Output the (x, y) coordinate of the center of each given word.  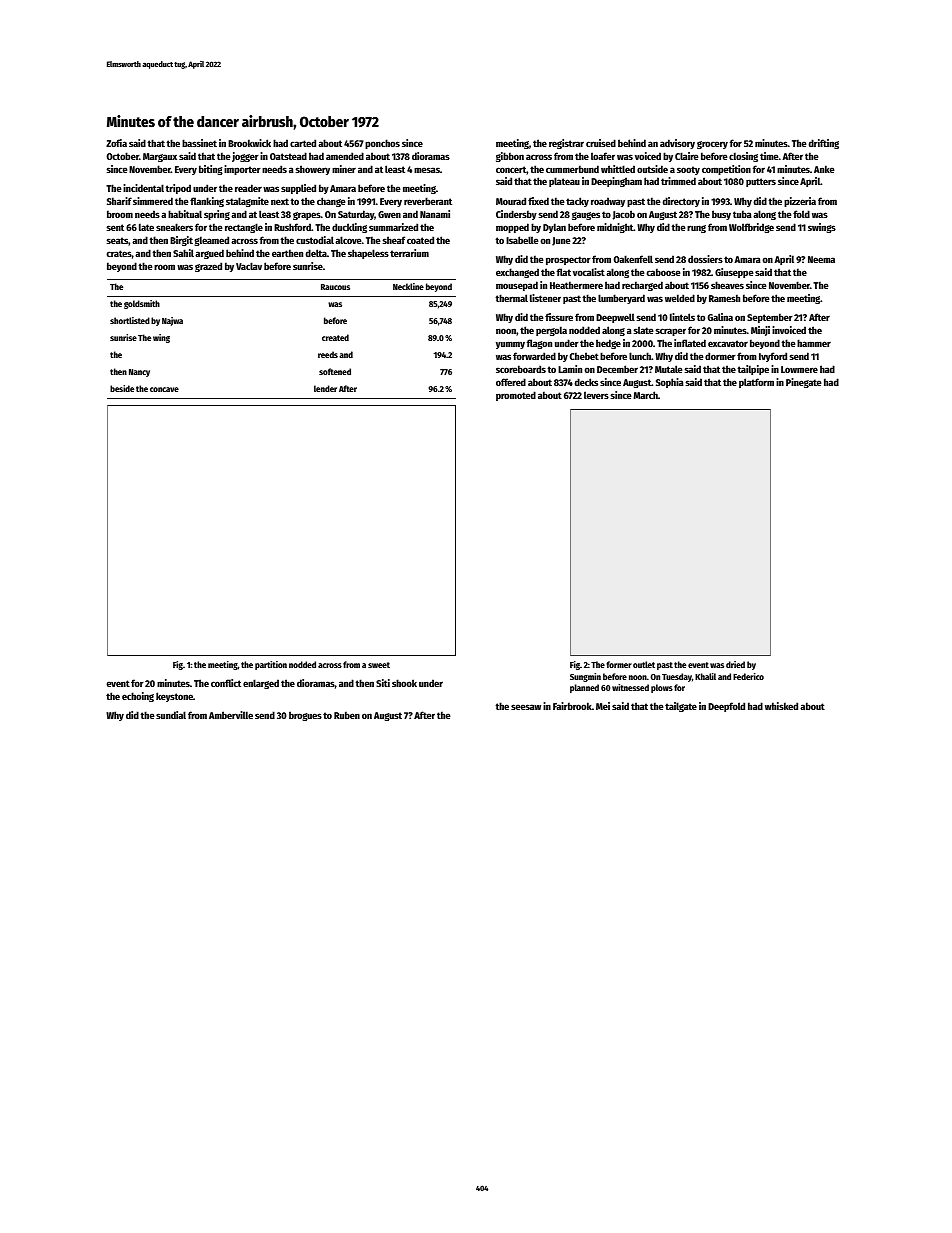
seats (117, 240)
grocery (712, 145)
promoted (516, 396)
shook (404, 683)
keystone (174, 697)
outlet (644, 664)
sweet (379, 665)
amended (345, 156)
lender (325, 388)
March (645, 395)
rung (696, 229)
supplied (298, 189)
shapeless (368, 254)
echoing (138, 697)
